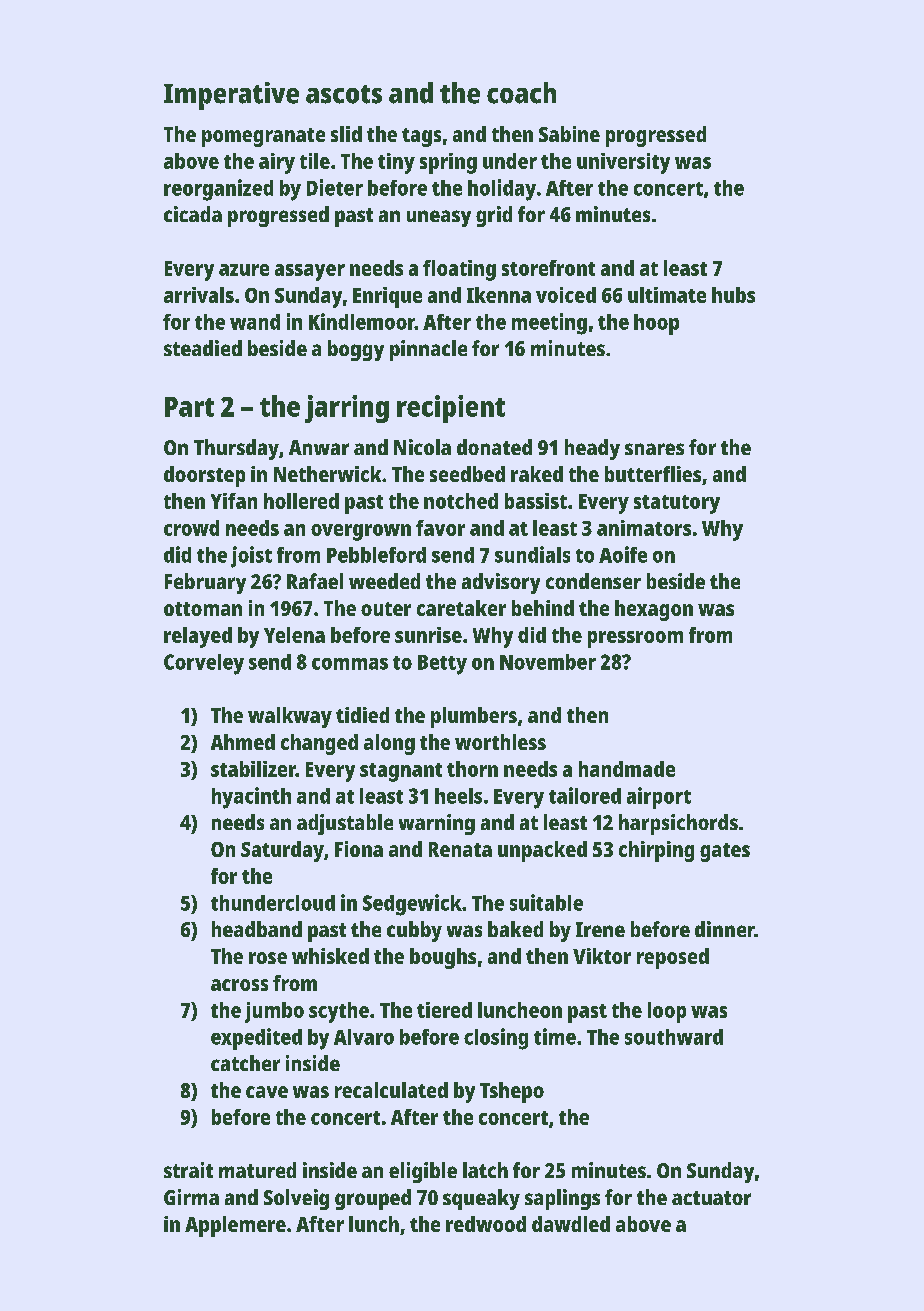 The height and width of the document is (1311, 924). What do you see at coordinates (711, 1198) in the document?
I see `actuator` at bounding box center [711, 1198].
